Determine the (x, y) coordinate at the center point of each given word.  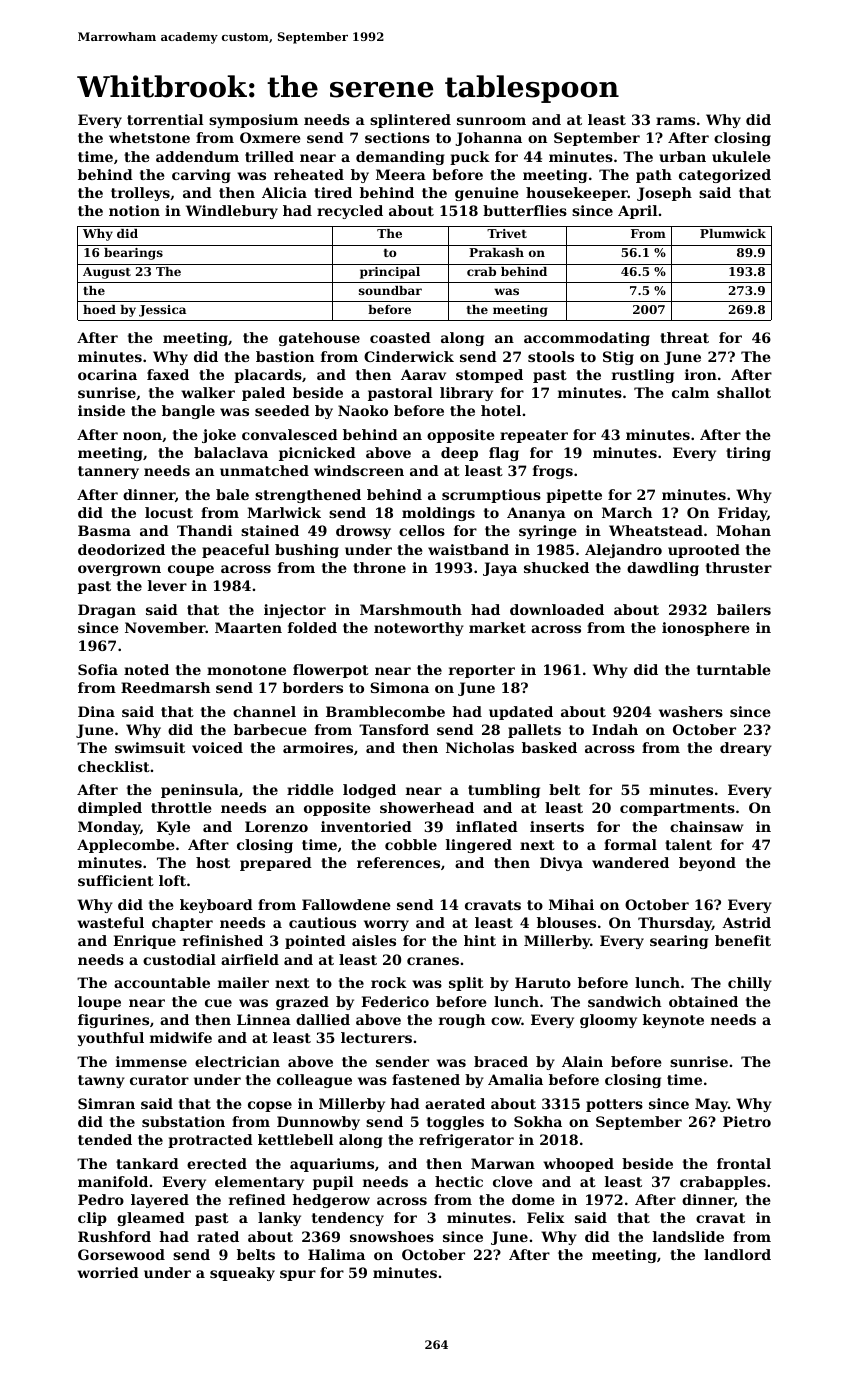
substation (183, 1121)
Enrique (144, 942)
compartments (677, 809)
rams (675, 121)
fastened (426, 1079)
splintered (410, 121)
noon (142, 436)
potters (614, 1105)
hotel (501, 410)
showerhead (427, 807)
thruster (739, 567)
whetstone (149, 137)
